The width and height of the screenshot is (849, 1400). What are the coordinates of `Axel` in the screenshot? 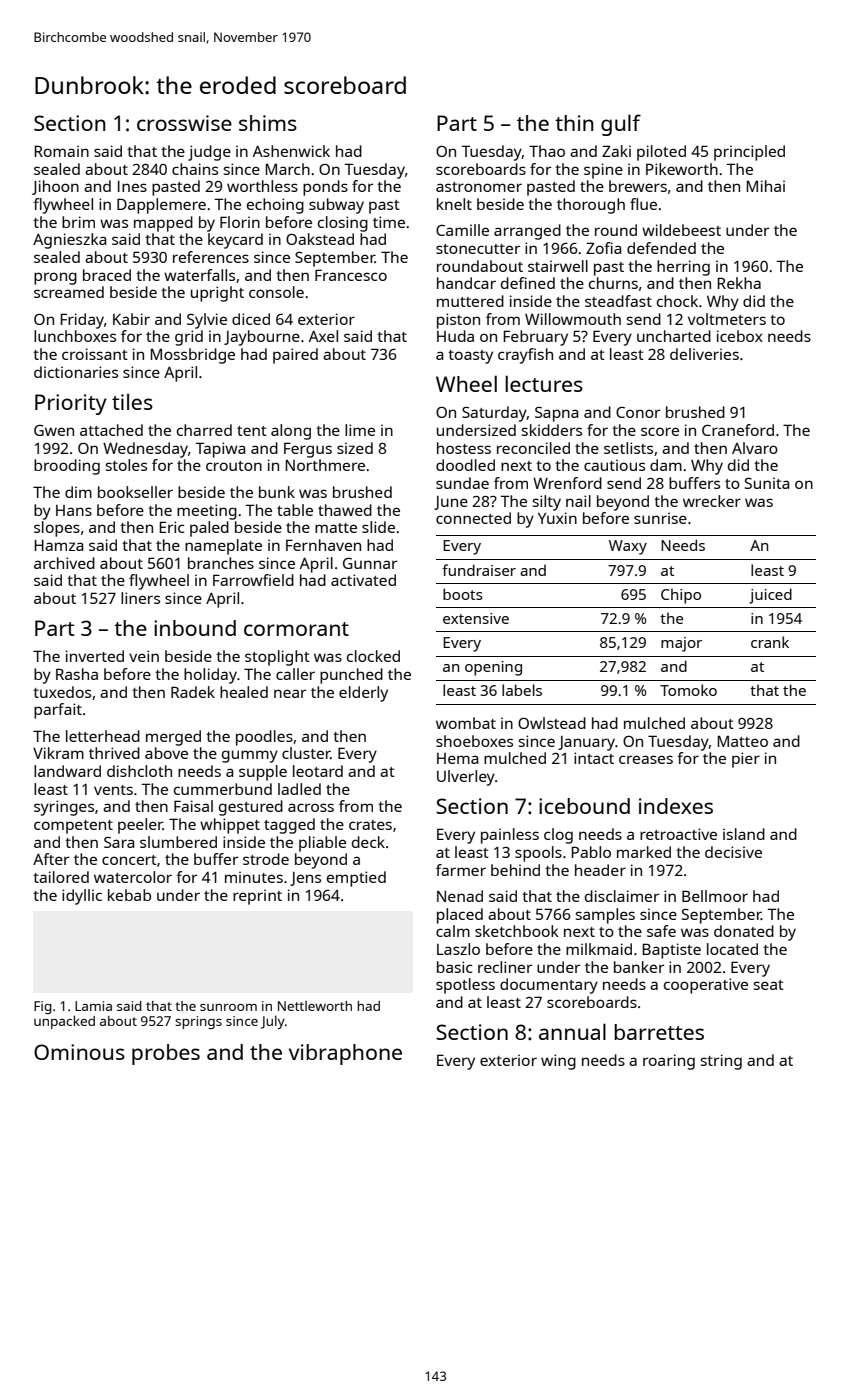 It's located at (323, 336).
